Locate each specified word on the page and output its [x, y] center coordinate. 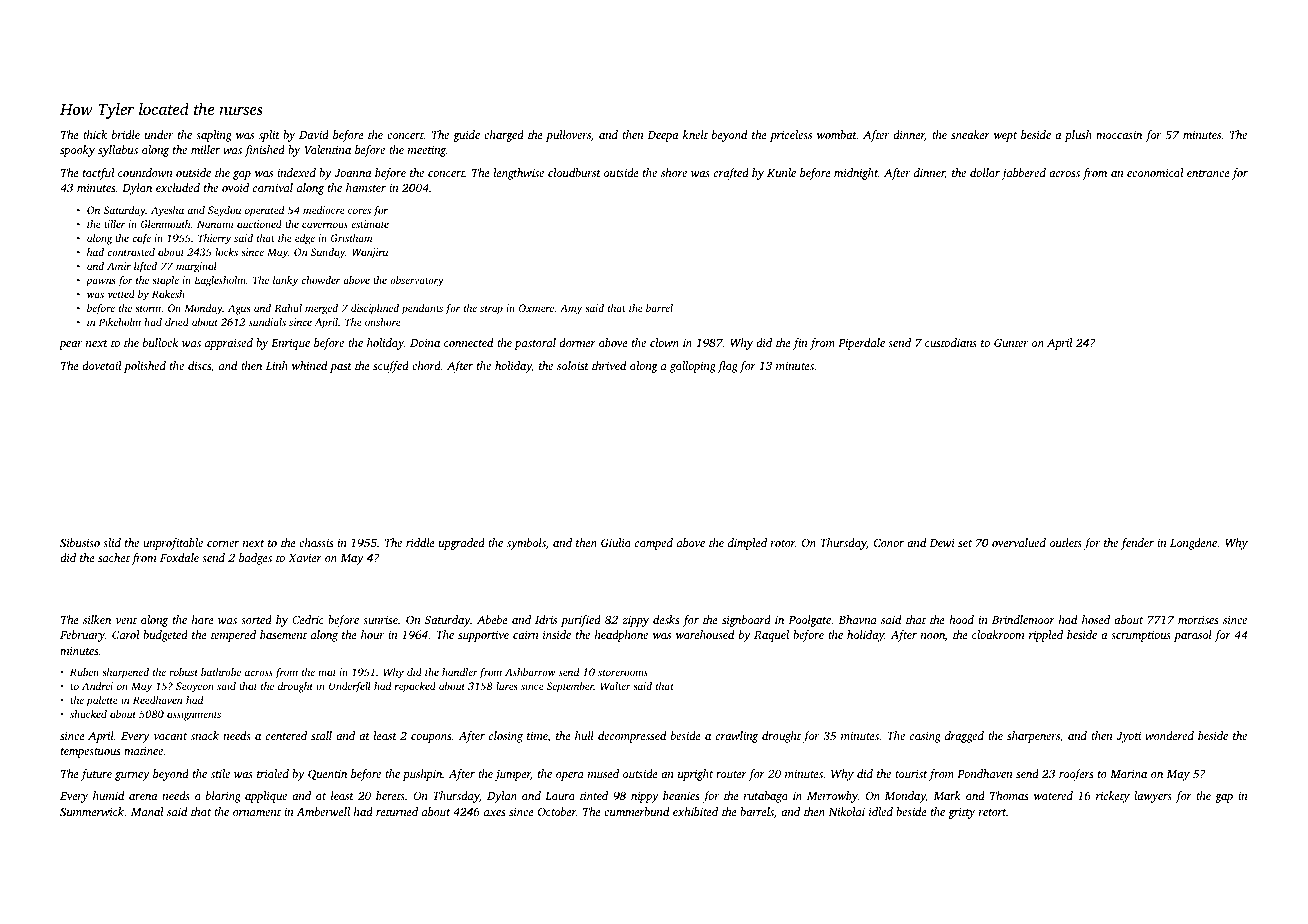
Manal [147, 811]
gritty [961, 813]
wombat [837, 134]
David [314, 134]
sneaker [970, 134]
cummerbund [636, 811]
